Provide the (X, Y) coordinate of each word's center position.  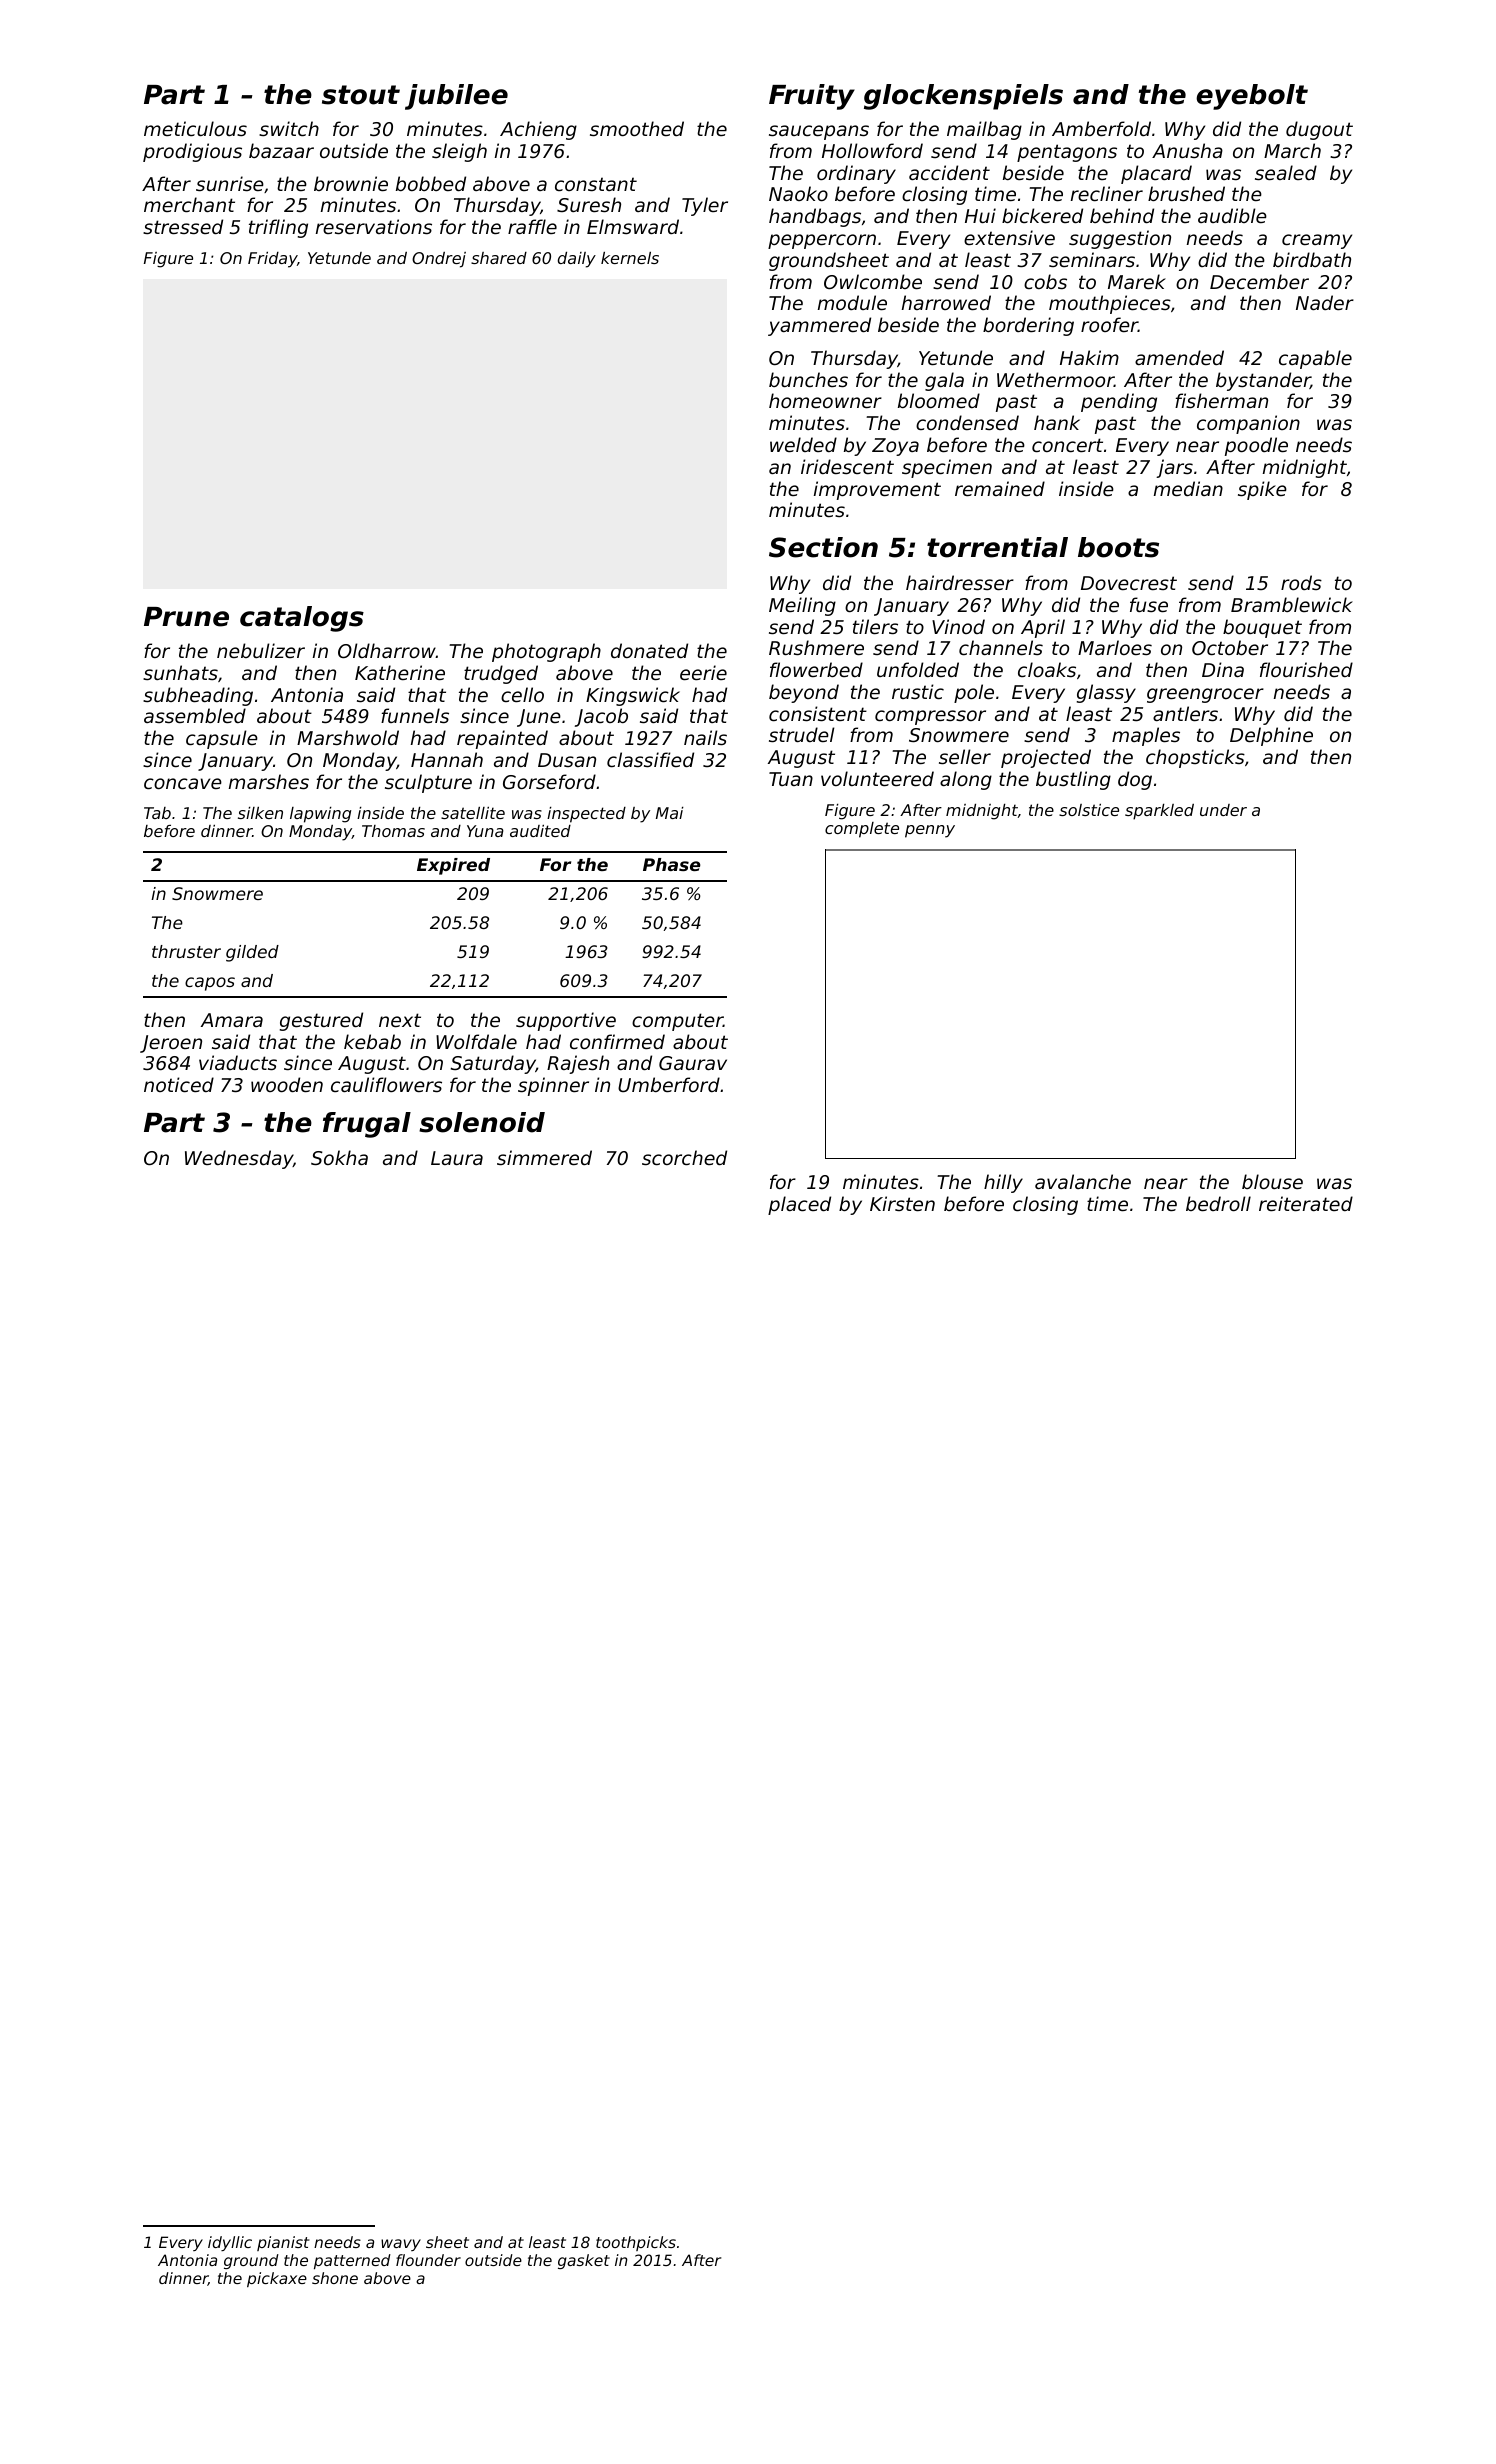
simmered (544, 1157)
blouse (1272, 1181)
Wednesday (239, 1159)
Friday (272, 260)
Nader (1325, 302)
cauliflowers (386, 1084)
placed (799, 1205)
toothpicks (636, 2243)
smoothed (637, 128)
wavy (401, 2245)
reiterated (1306, 1203)
